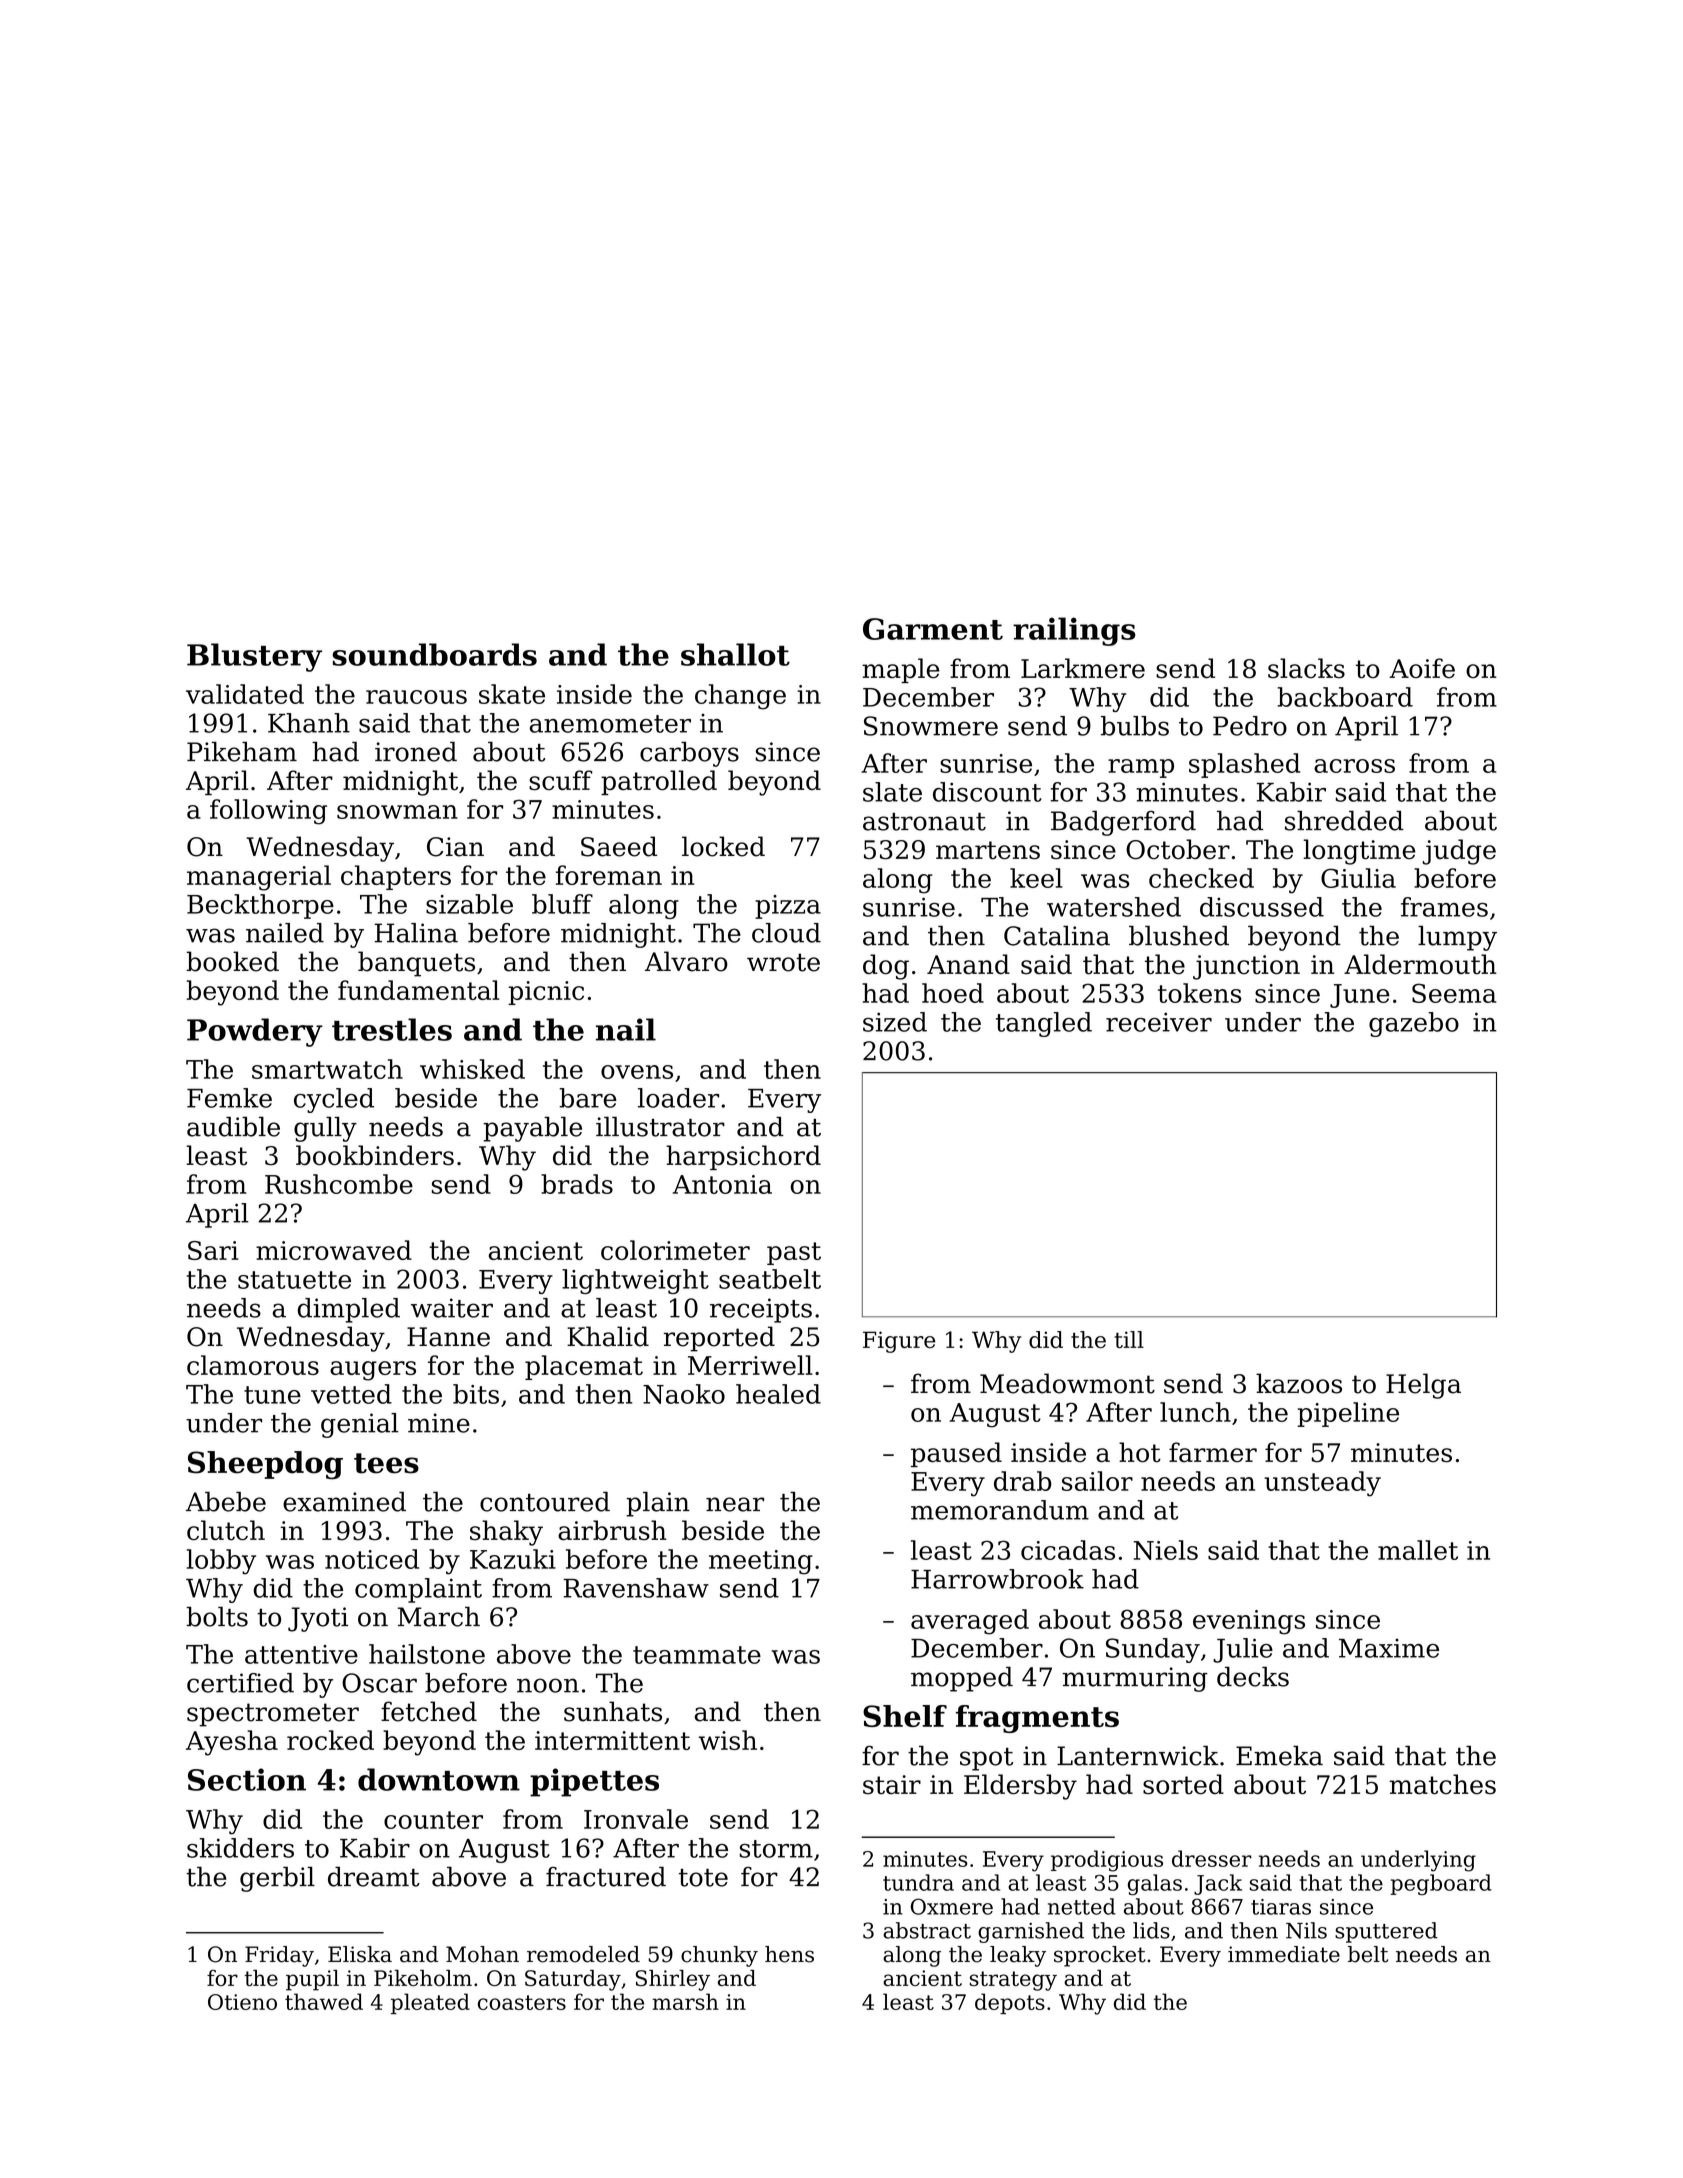  What do you see at coordinates (743, 1157) in the page?
I see `harpsichord` at bounding box center [743, 1157].
